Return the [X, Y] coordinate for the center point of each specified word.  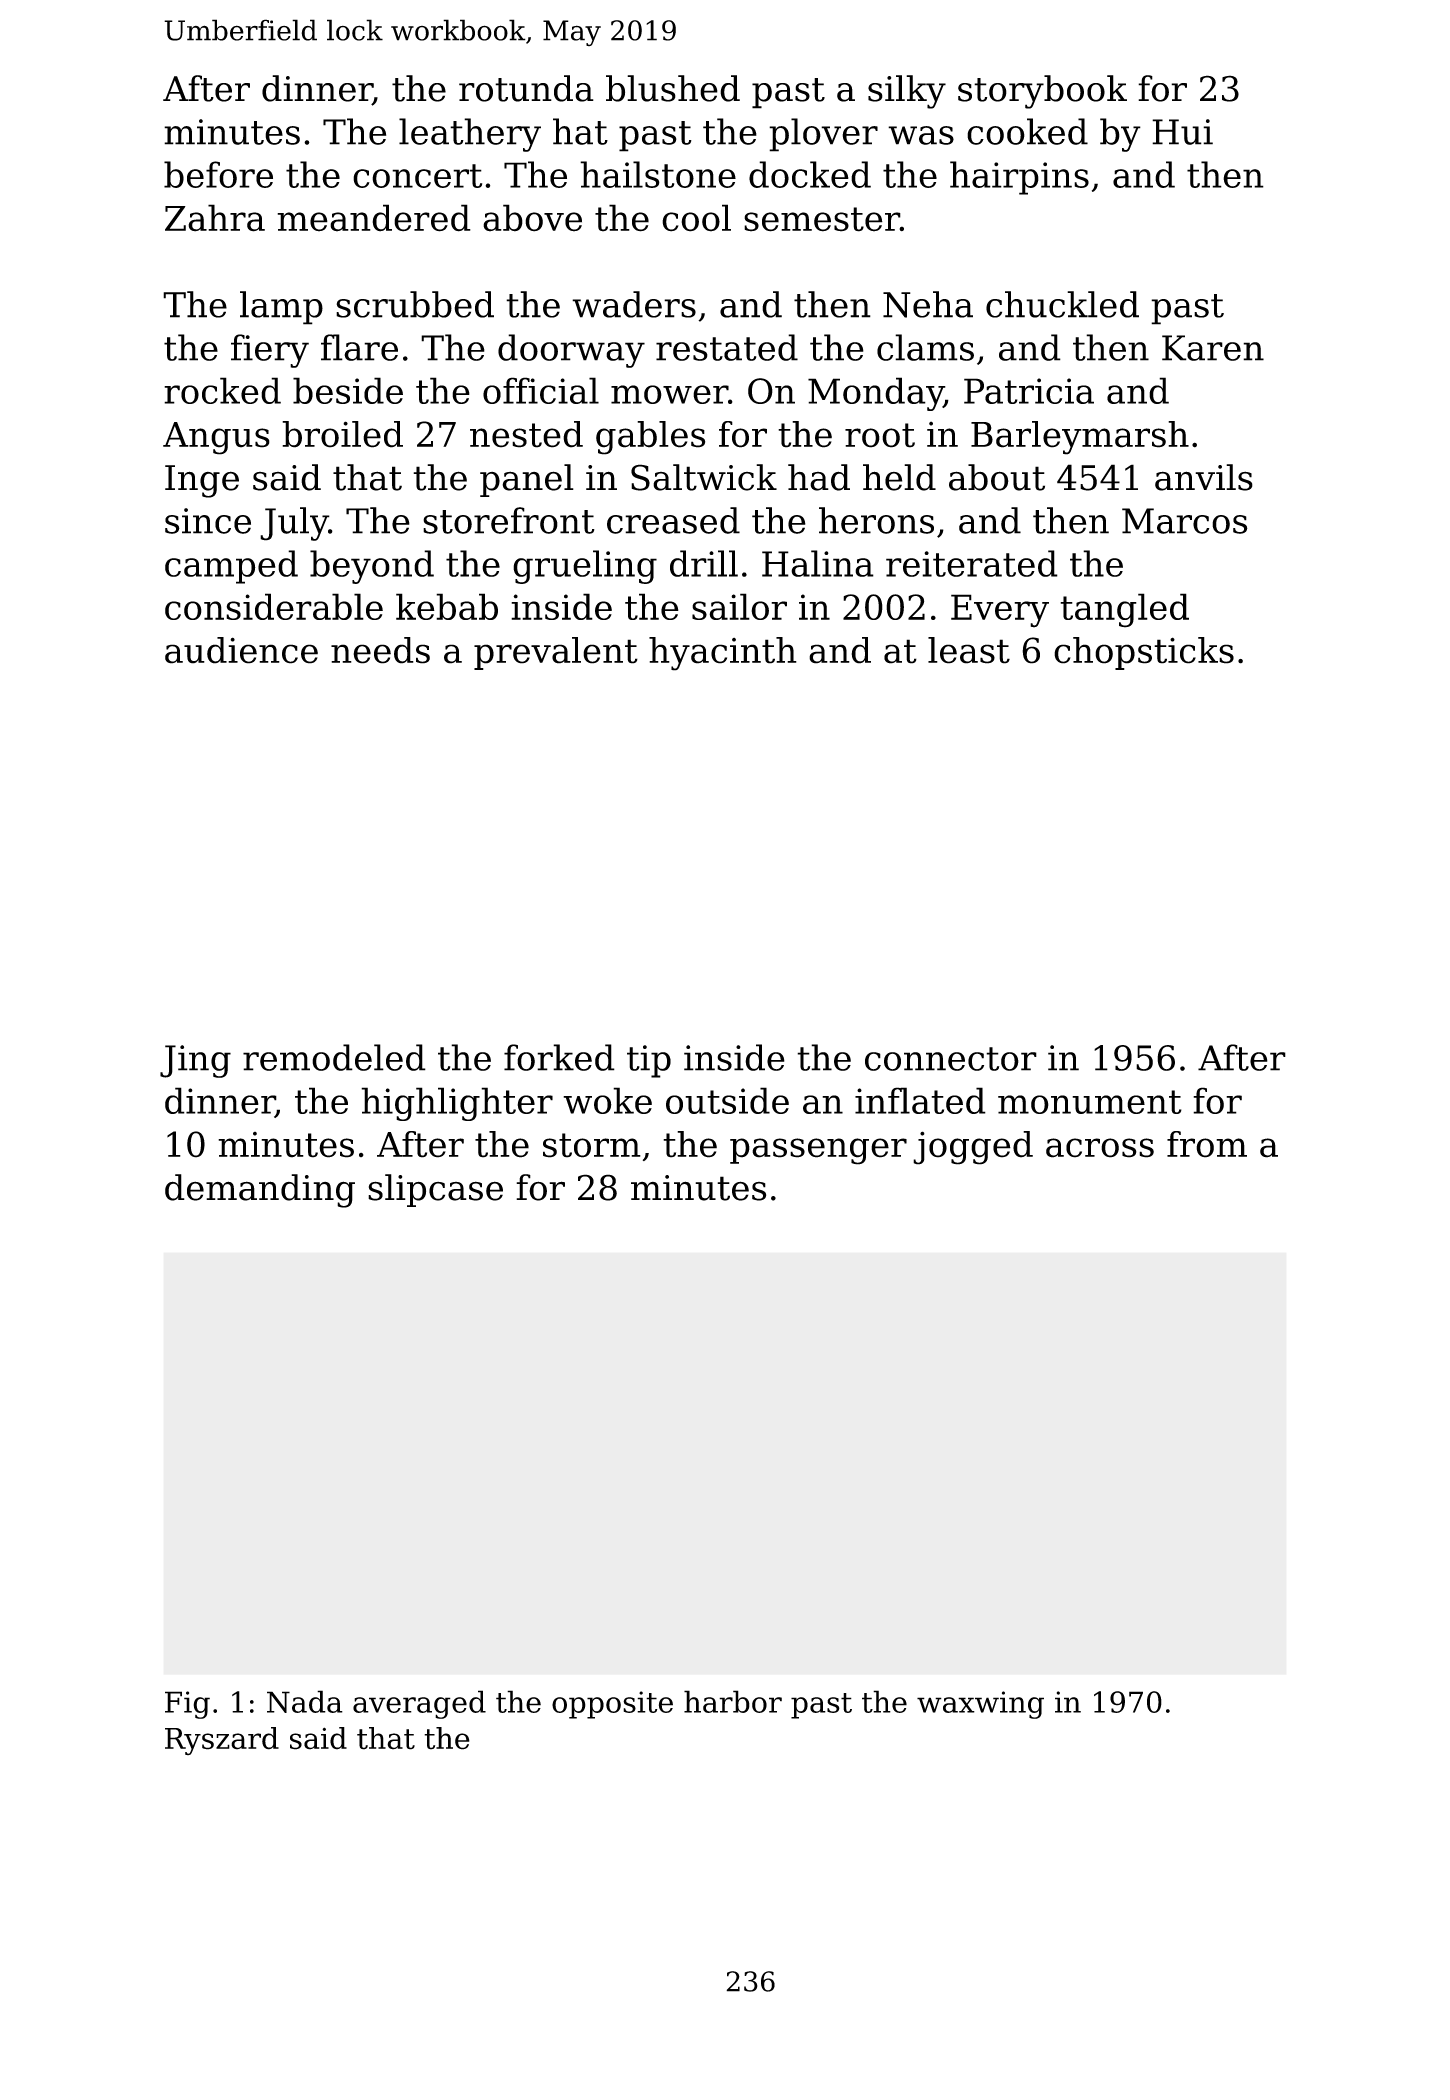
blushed [673, 88]
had [819, 477]
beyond [372, 567]
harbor [733, 1701]
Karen [1213, 348]
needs [380, 650]
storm [592, 1145]
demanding [260, 1191]
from [1207, 1144]
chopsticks [1144, 653]
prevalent [556, 653]
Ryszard [222, 1741]
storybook [1042, 92]
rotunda [526, 88]
